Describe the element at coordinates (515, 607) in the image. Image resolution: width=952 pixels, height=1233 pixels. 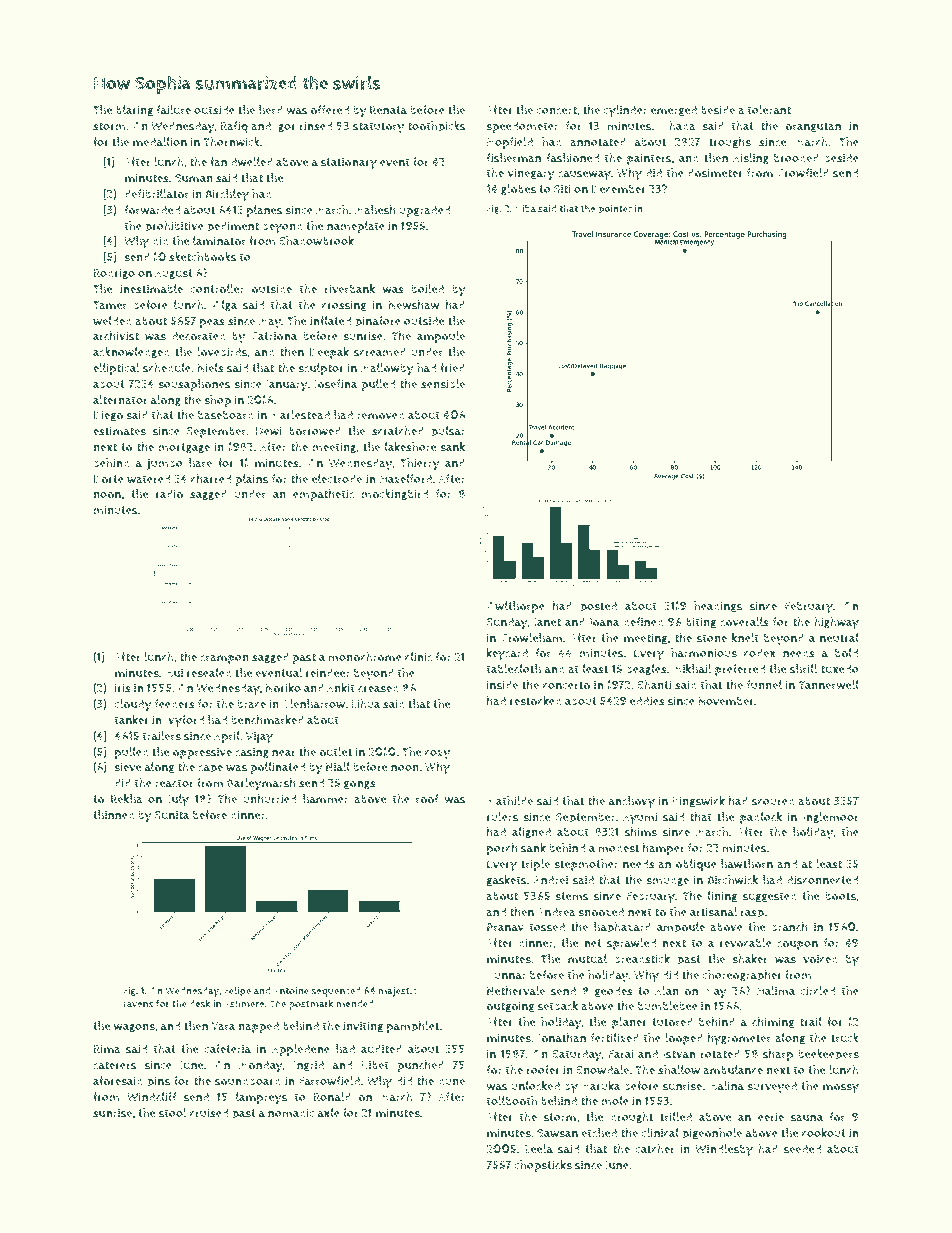
I see `Owlthorpe` at that location.
